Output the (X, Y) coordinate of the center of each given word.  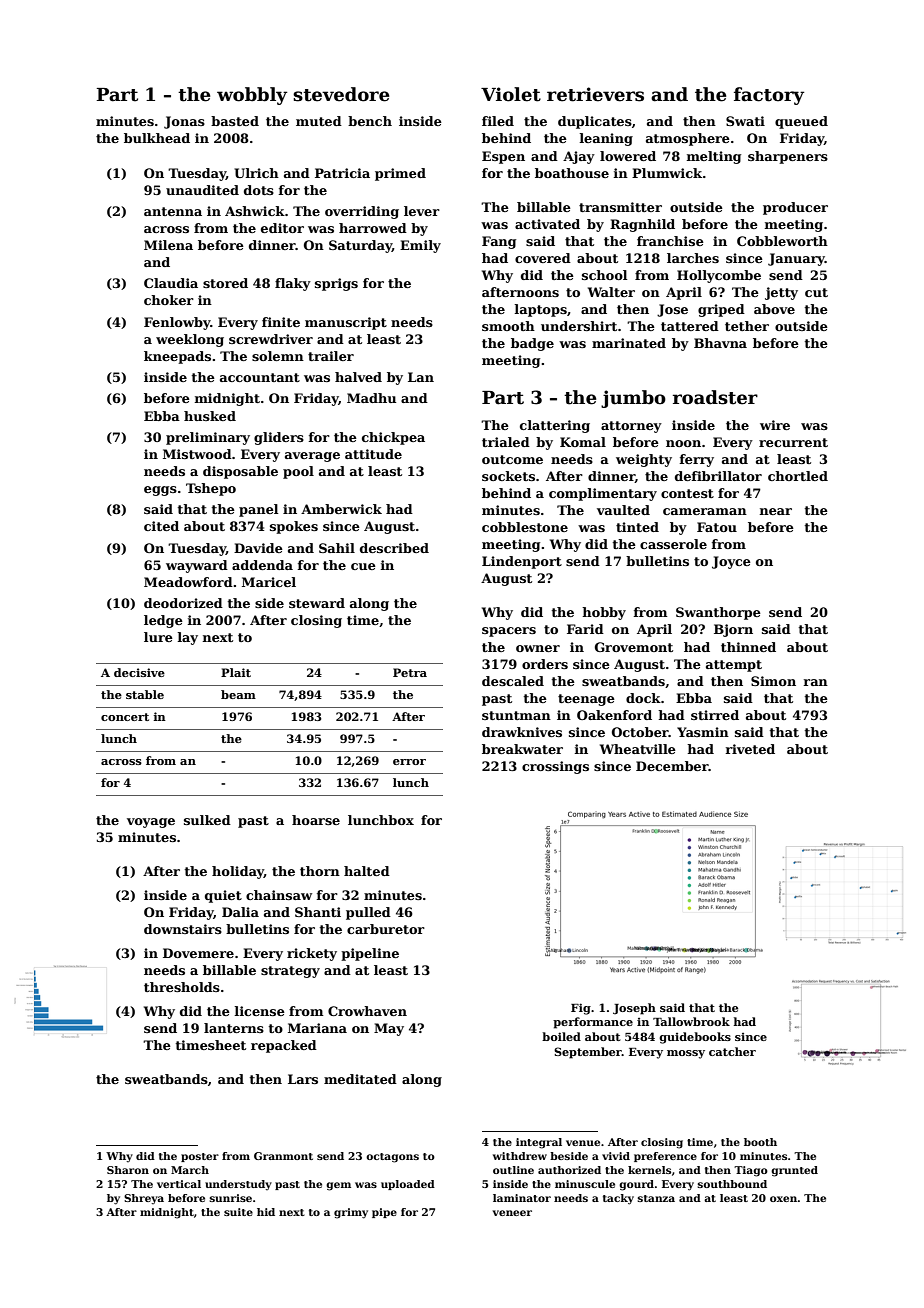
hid (266, 1212)
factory (769, 96)
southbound (732, 1184)
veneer (512, 1213)
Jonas (184, 122)
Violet (511, 94)
